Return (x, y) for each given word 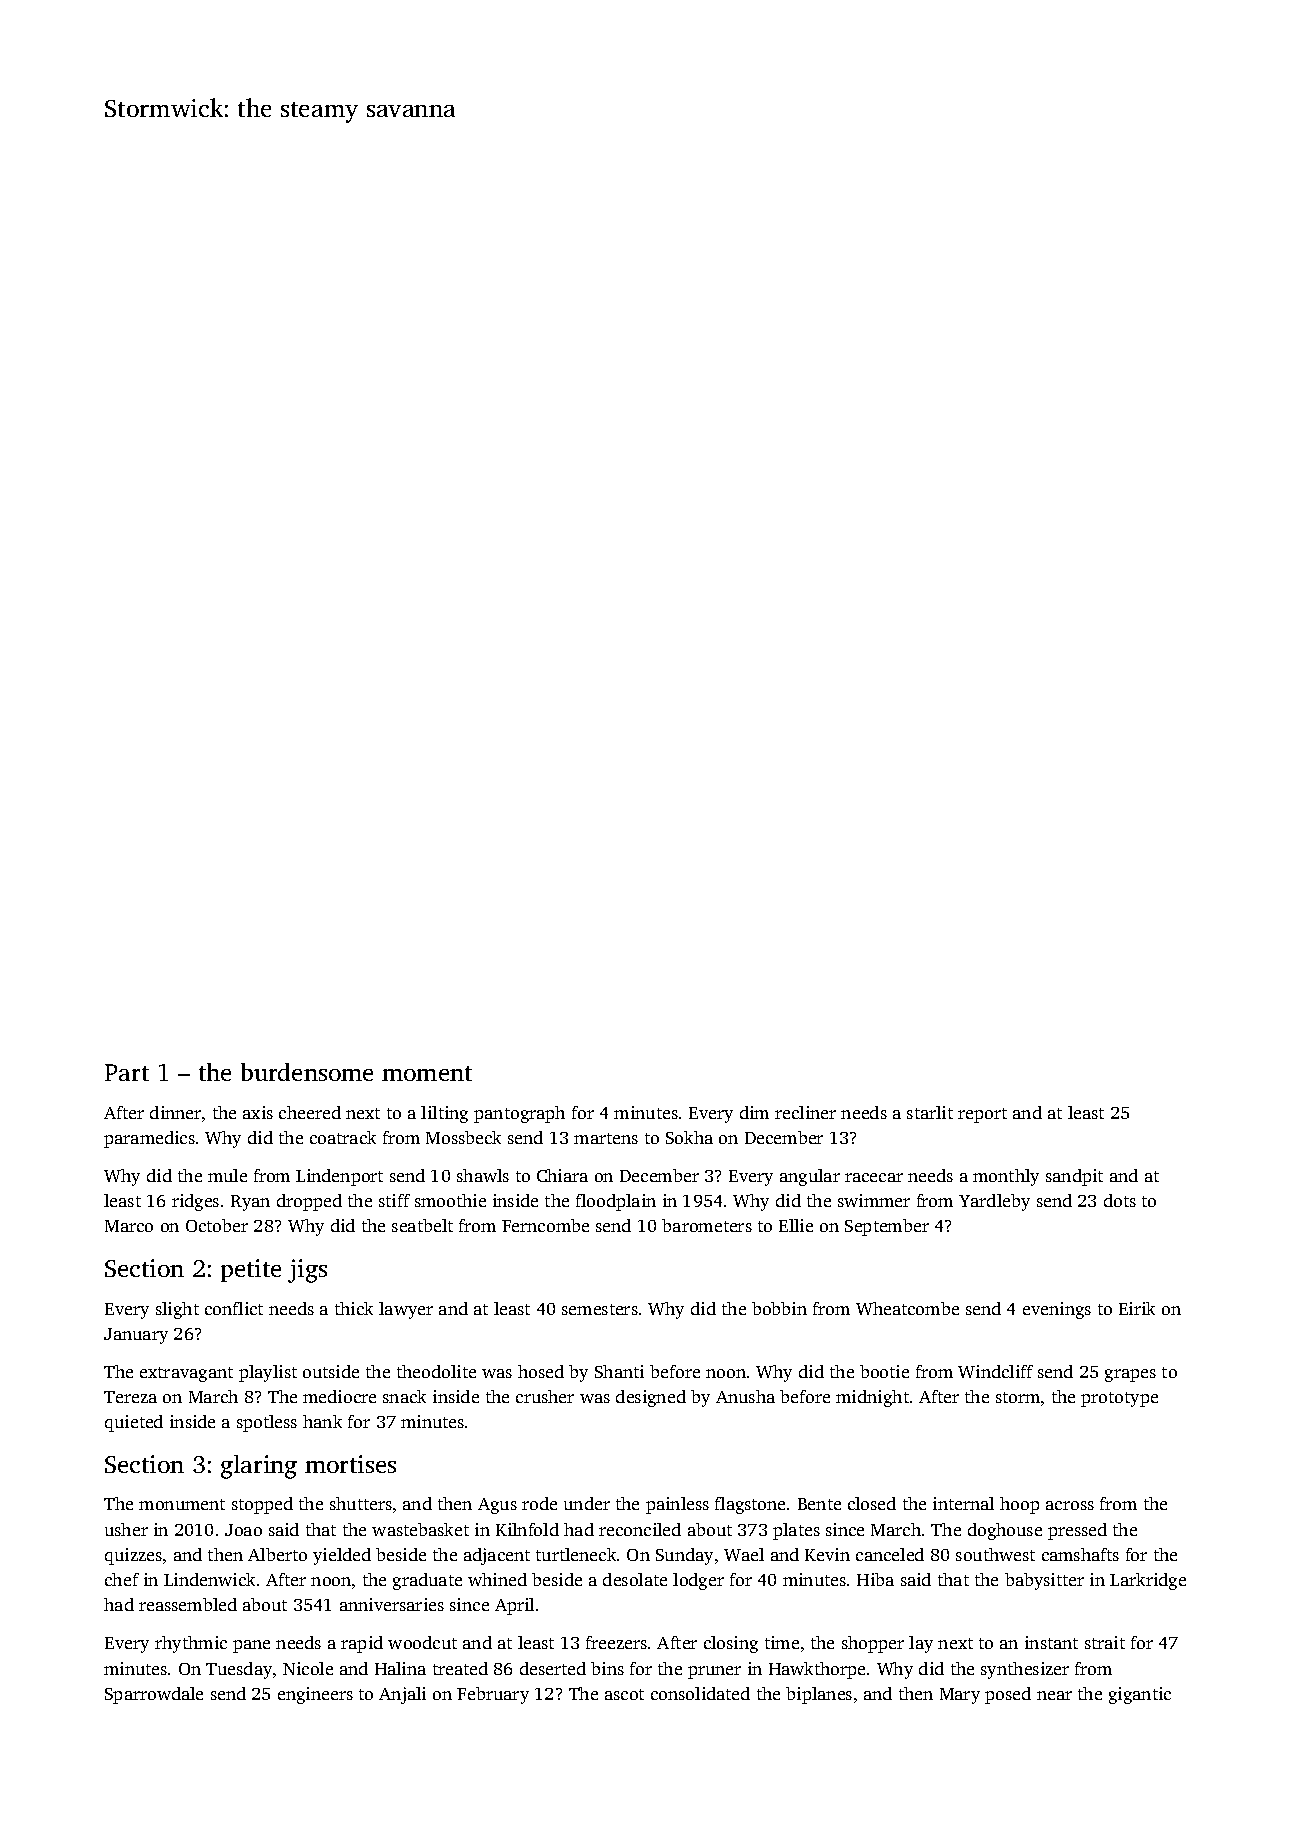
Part (127, 1072)
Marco (129, 1226)
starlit (930, 1112)
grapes (1130, 1375)
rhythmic (191, 1644)
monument (182, 1504)
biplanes (819, 1695)
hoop (1019, 1505)
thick (354, 1308)
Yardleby (994, 1202)
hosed (541, 1371)
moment (427, 1073)
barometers (707, 1225)
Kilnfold (527, 1529)
